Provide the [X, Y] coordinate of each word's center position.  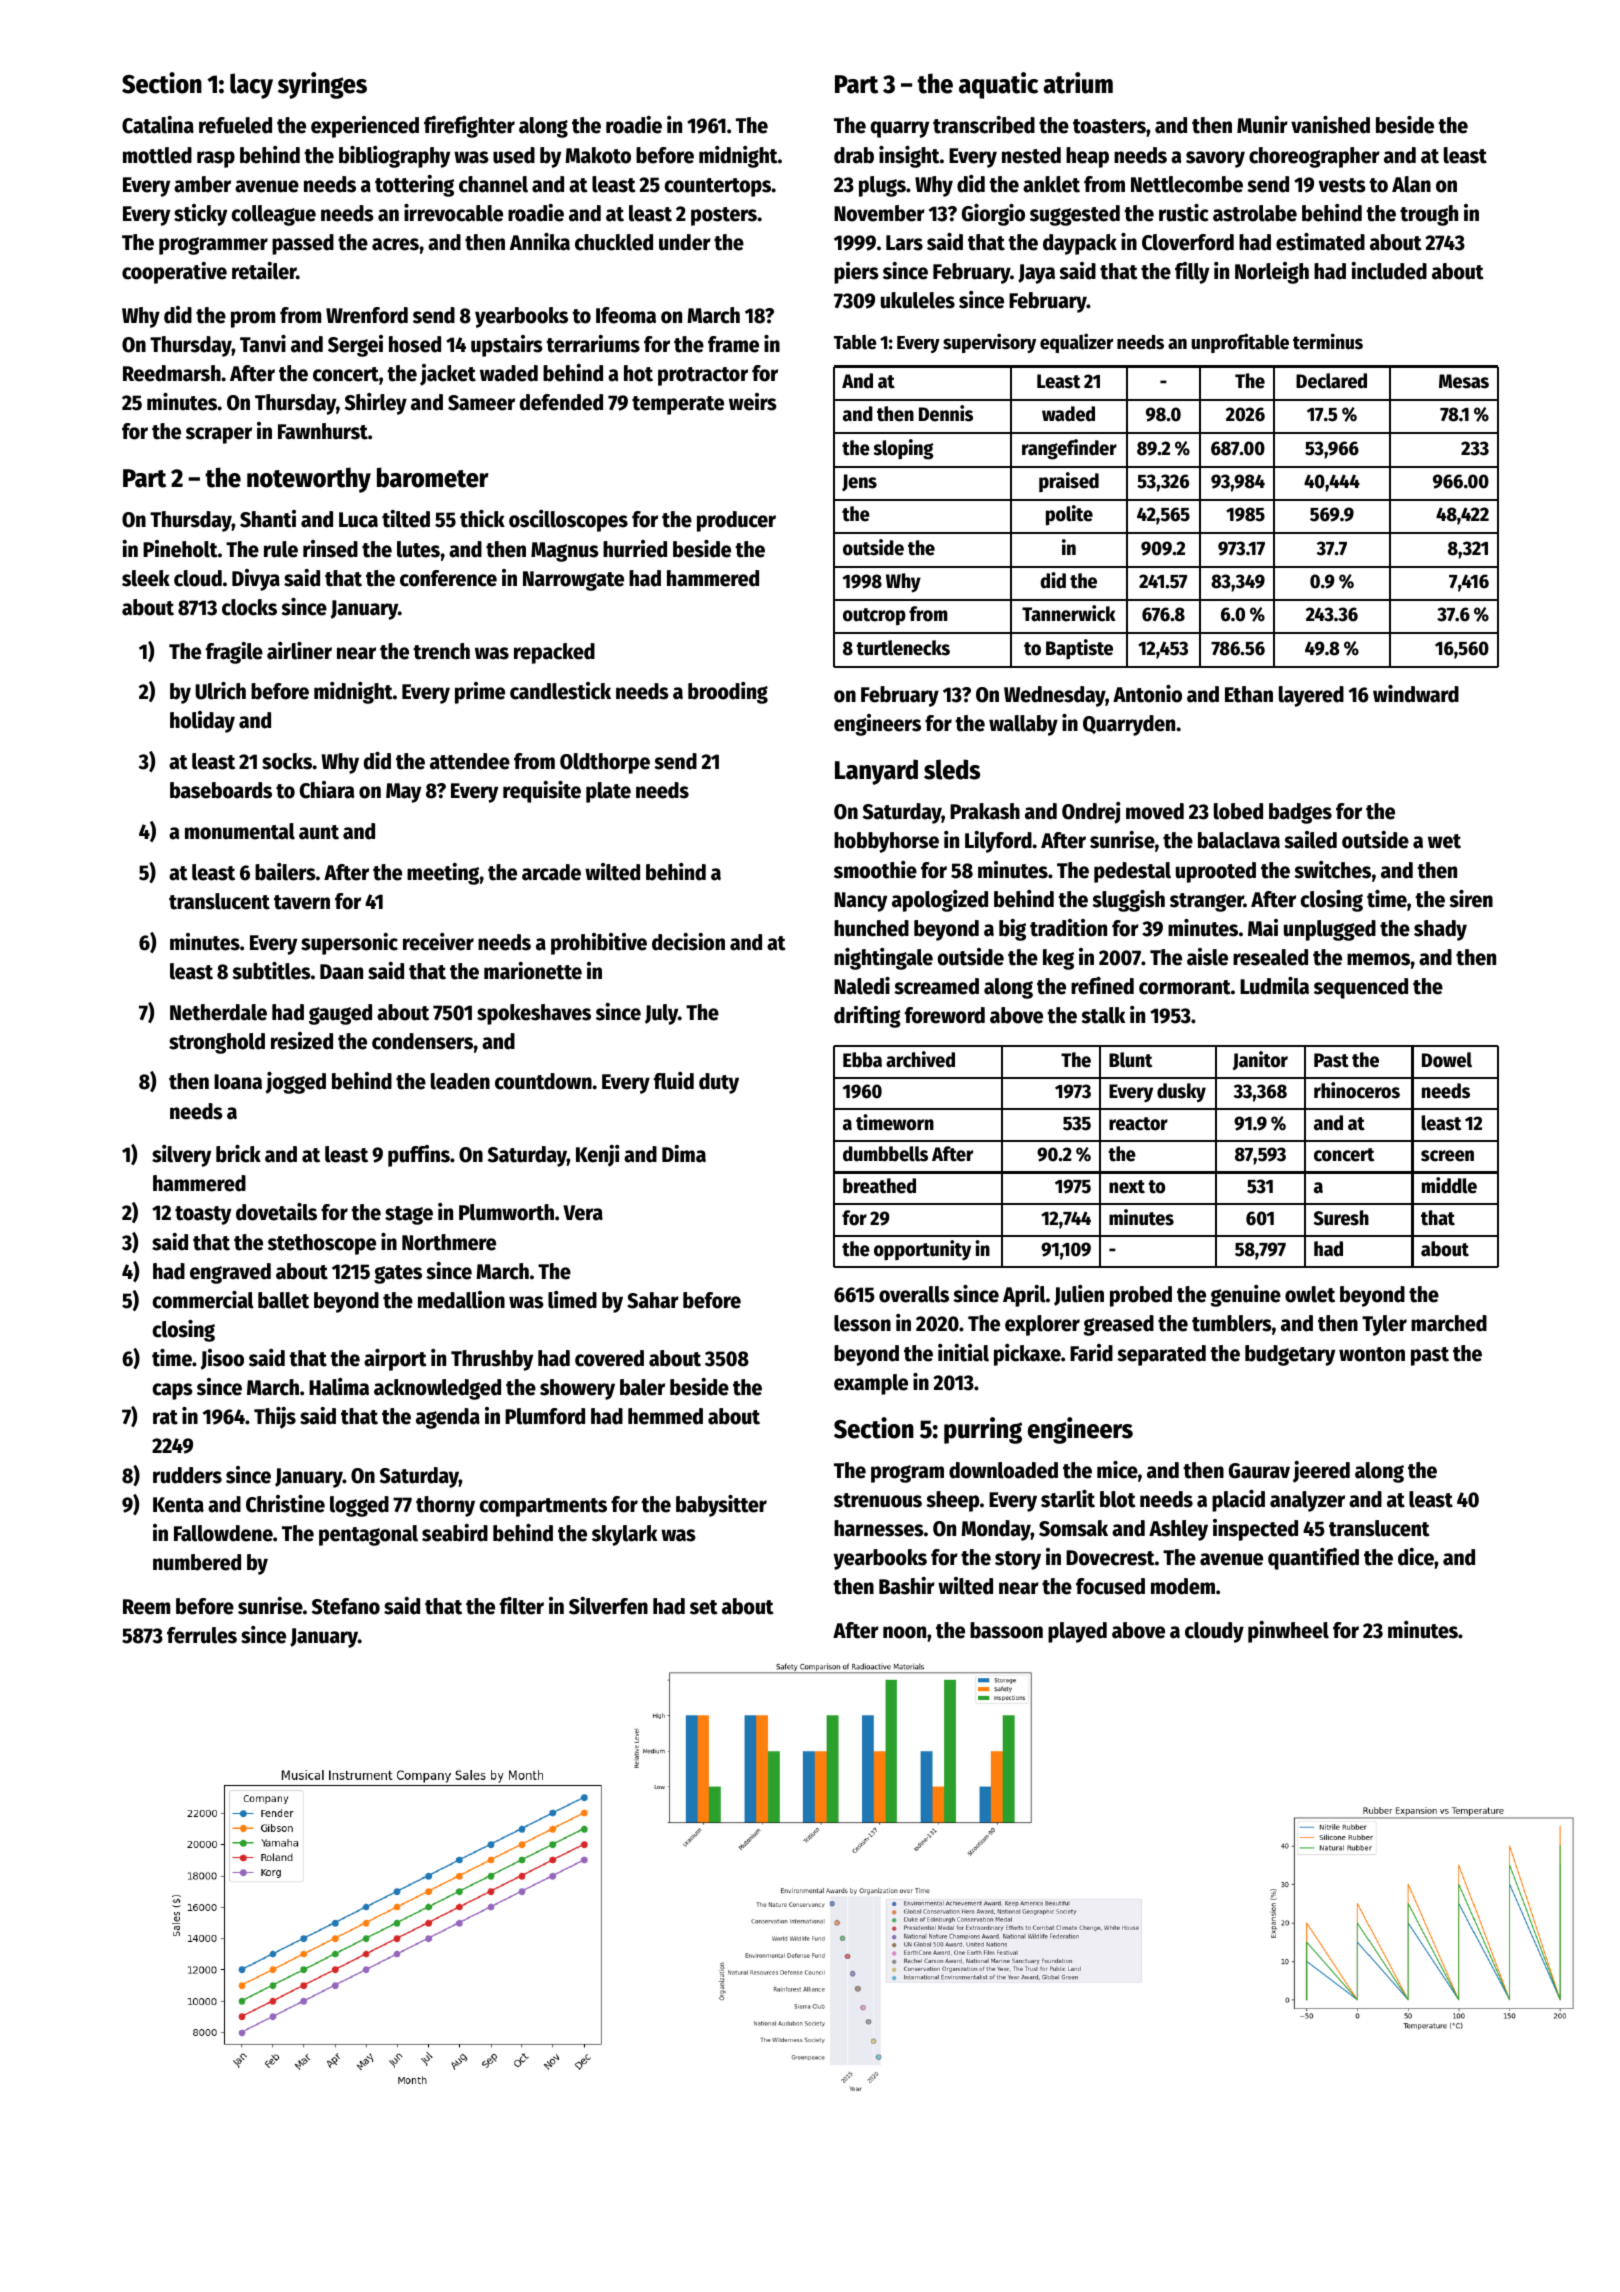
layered [1311, 696]
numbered [197, 1562]
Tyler [1384, 1325]
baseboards [221, 790]
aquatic [998, 85]
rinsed [330, 549]
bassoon [1006, 1630]
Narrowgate [573, 581]
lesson [862, 1323]
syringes [322, 85]
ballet [283, 1300]
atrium [1078, 83]
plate [608, 792]
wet [1444, 841]
